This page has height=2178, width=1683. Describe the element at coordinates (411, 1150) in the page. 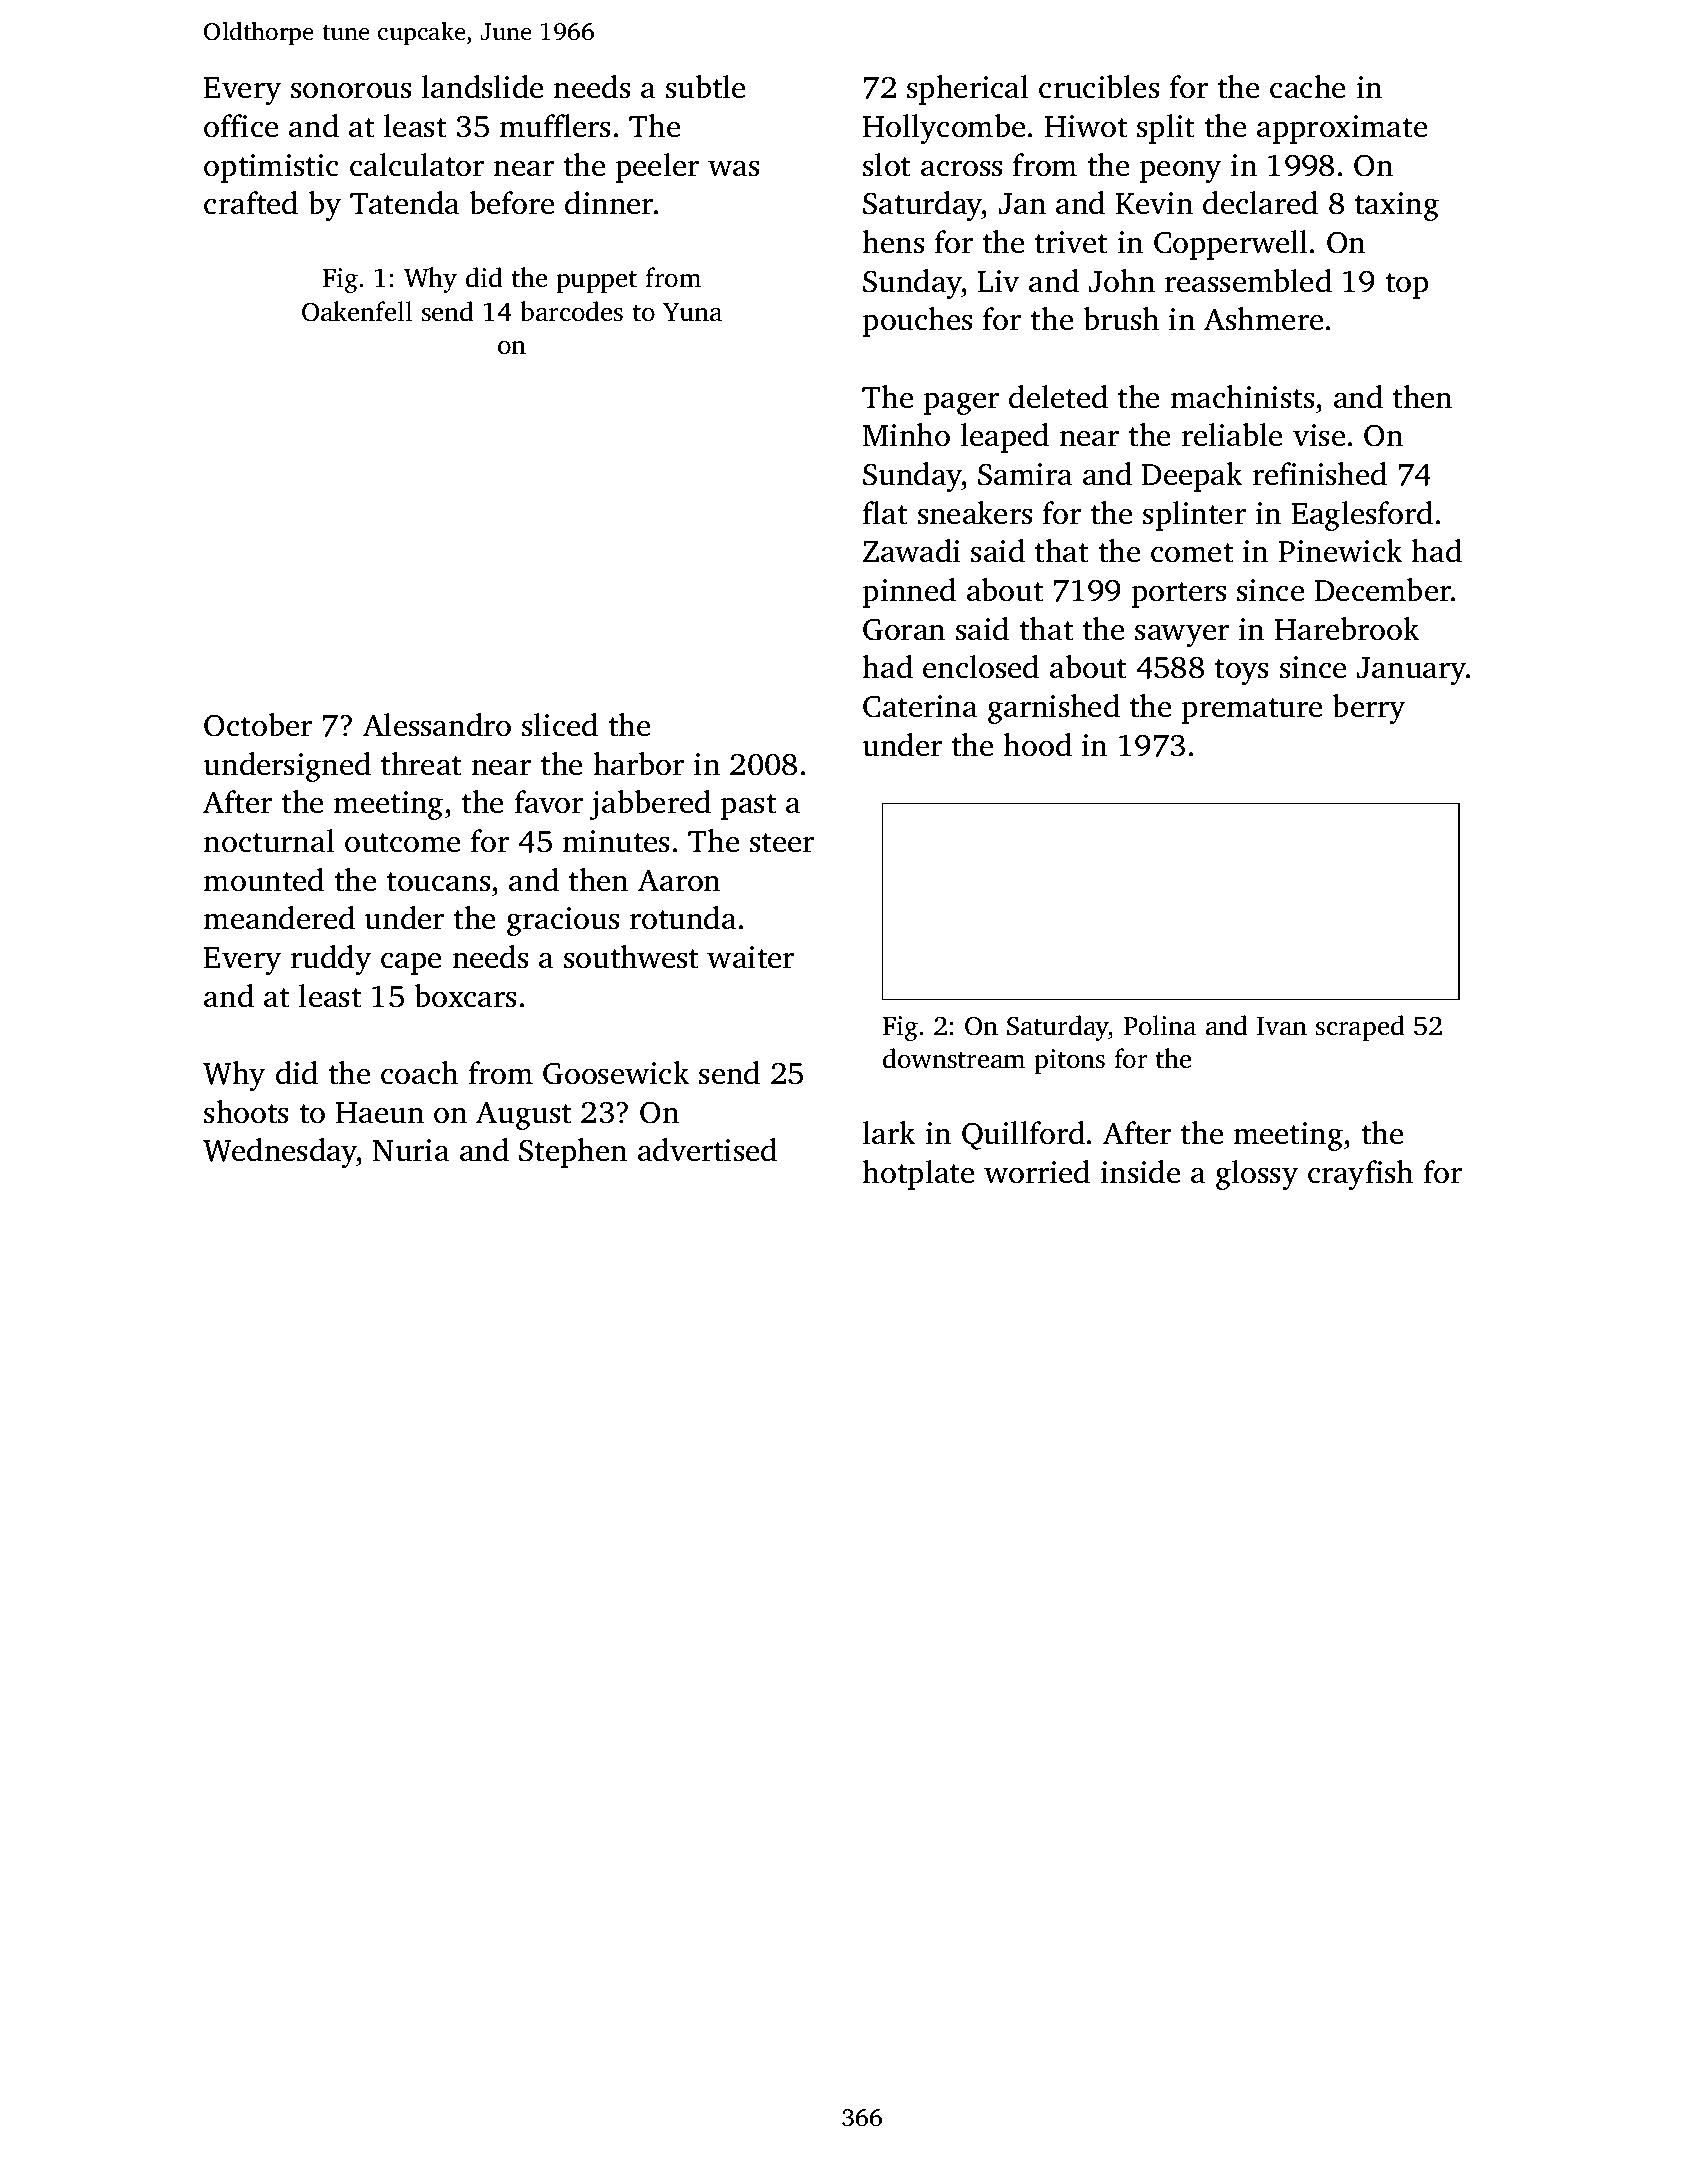

I see `Nuria` at that location.
